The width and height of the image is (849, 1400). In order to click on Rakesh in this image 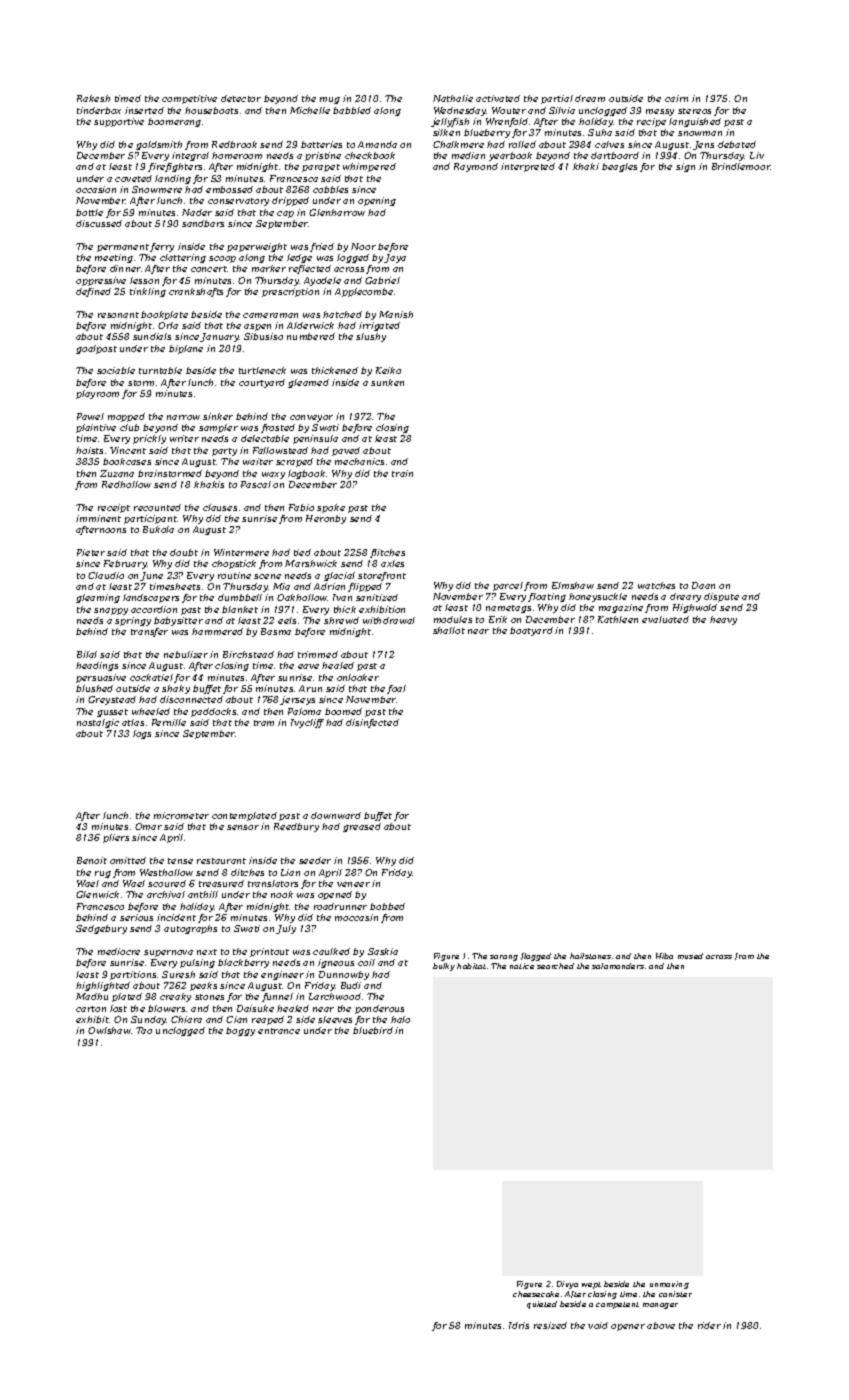, I will do `click(93, 98)`.
